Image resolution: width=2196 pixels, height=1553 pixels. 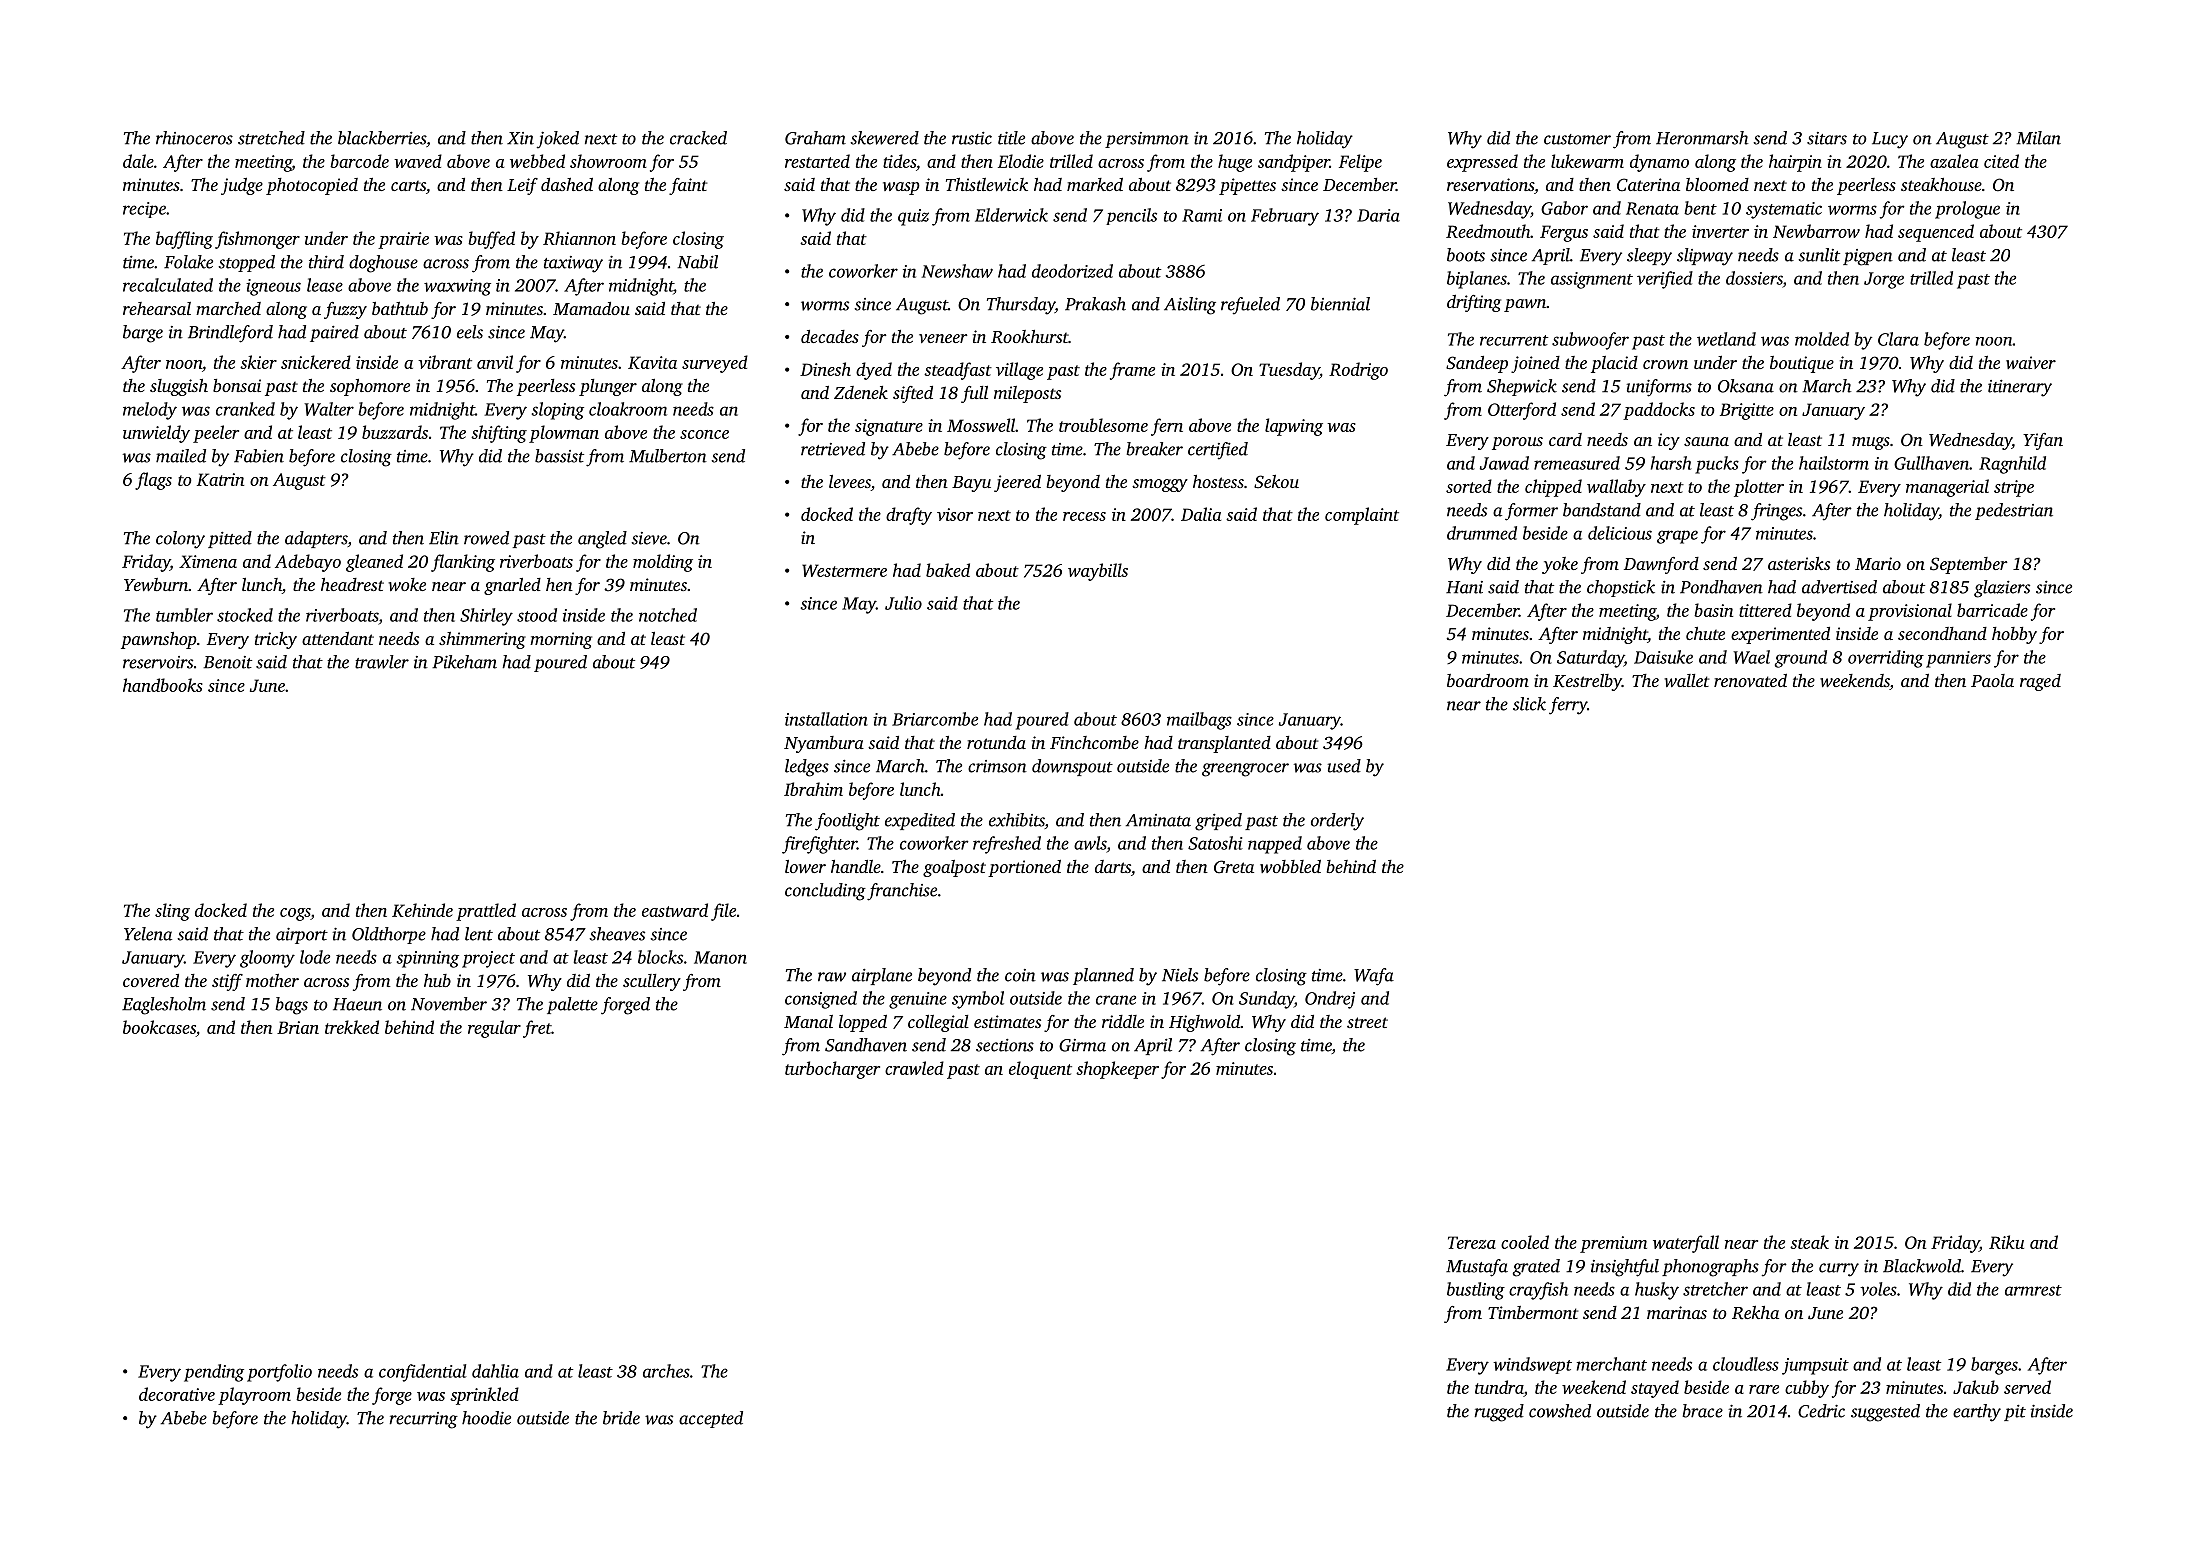 I want to click on trekked, so click(x=352, y=1027).
